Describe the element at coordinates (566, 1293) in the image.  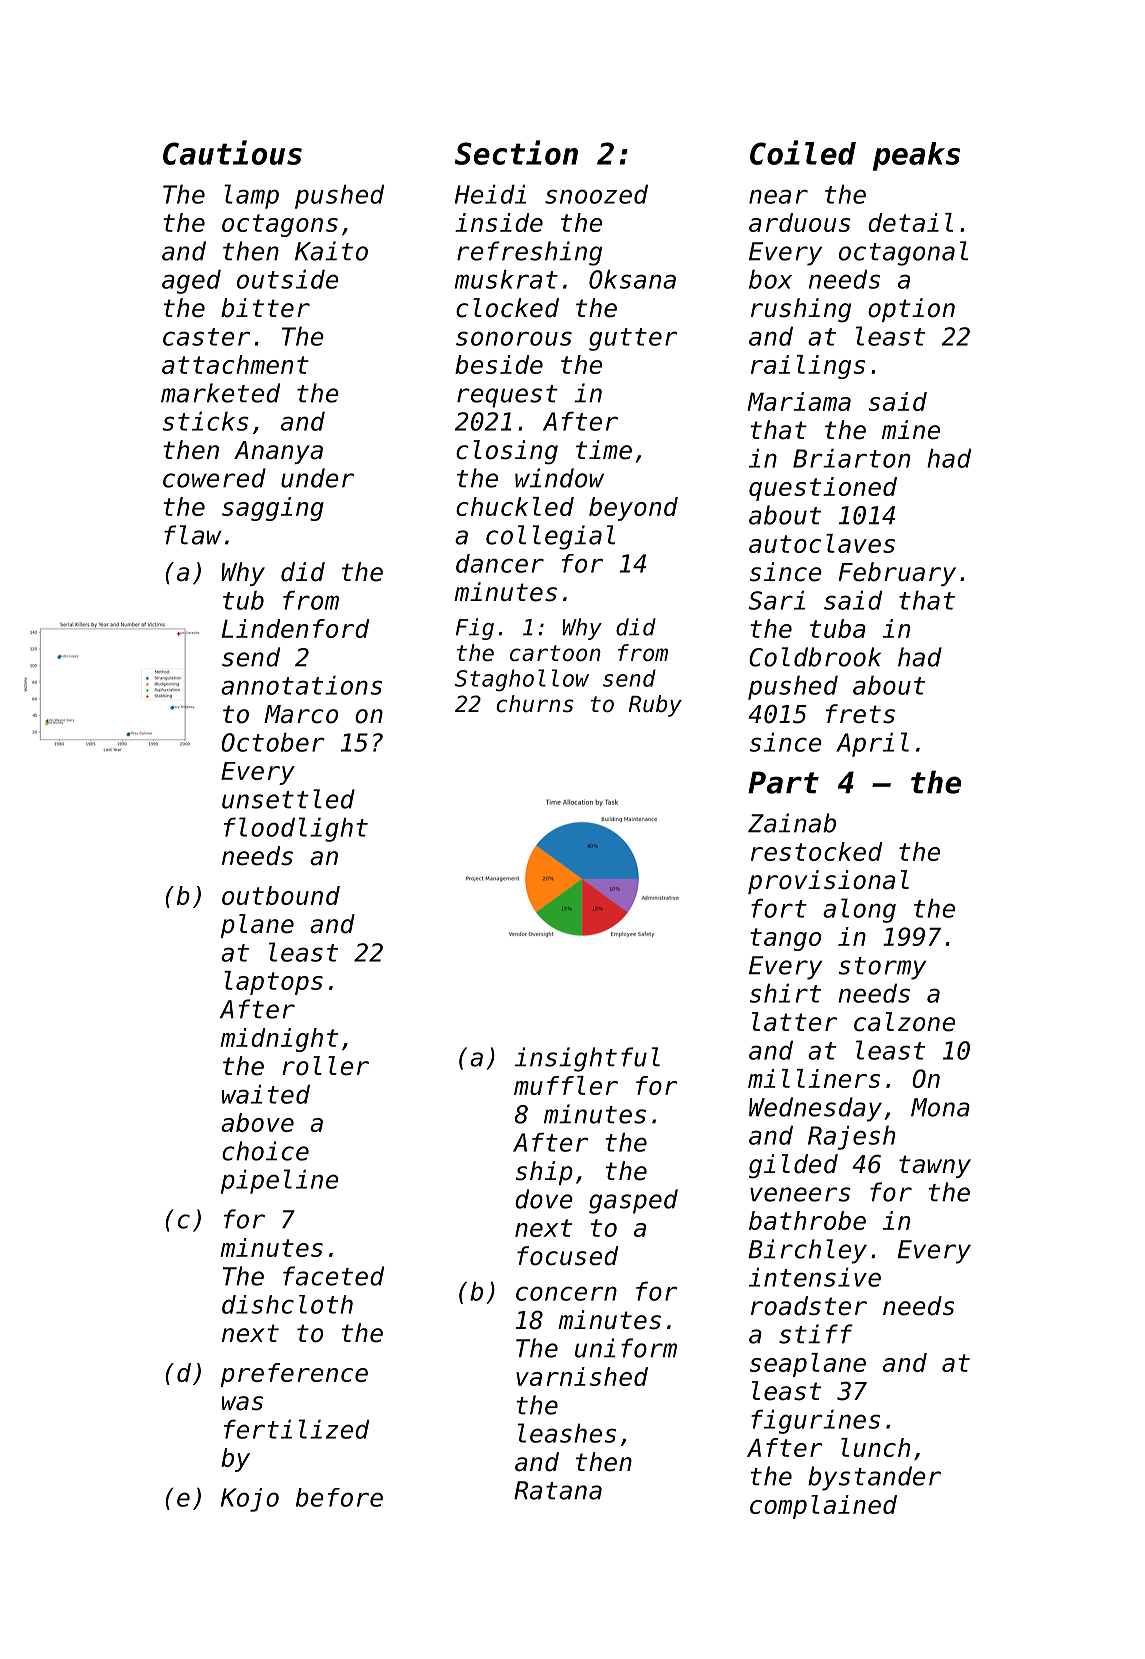
I see `concern` at that location.
